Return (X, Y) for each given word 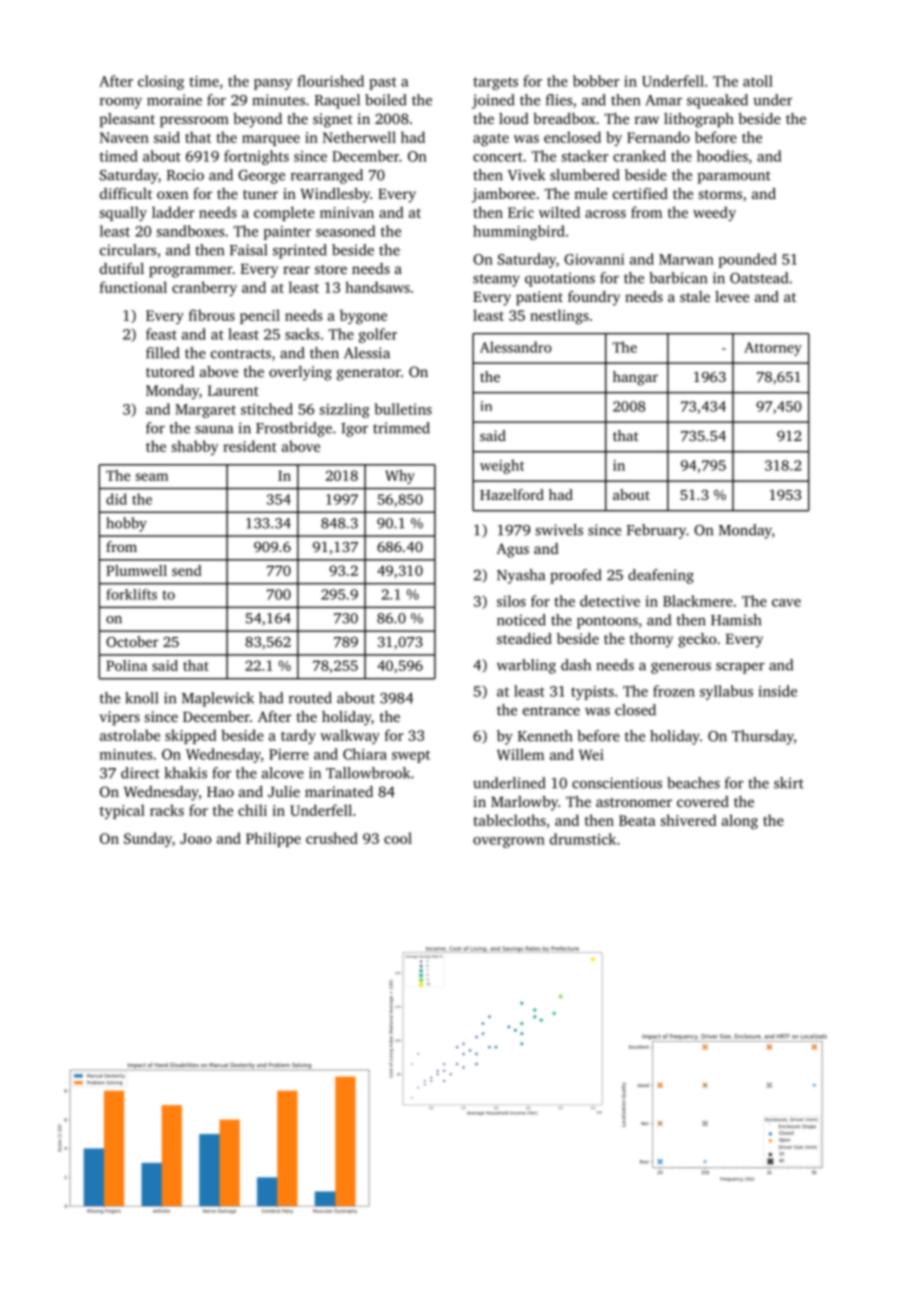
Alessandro (516, 347)
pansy (273, 84)
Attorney (773, 349)
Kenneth (545, 736)
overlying (300, 373)
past (383, 83)
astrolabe (130, 735)
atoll (758, 81)
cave (786, 603)
